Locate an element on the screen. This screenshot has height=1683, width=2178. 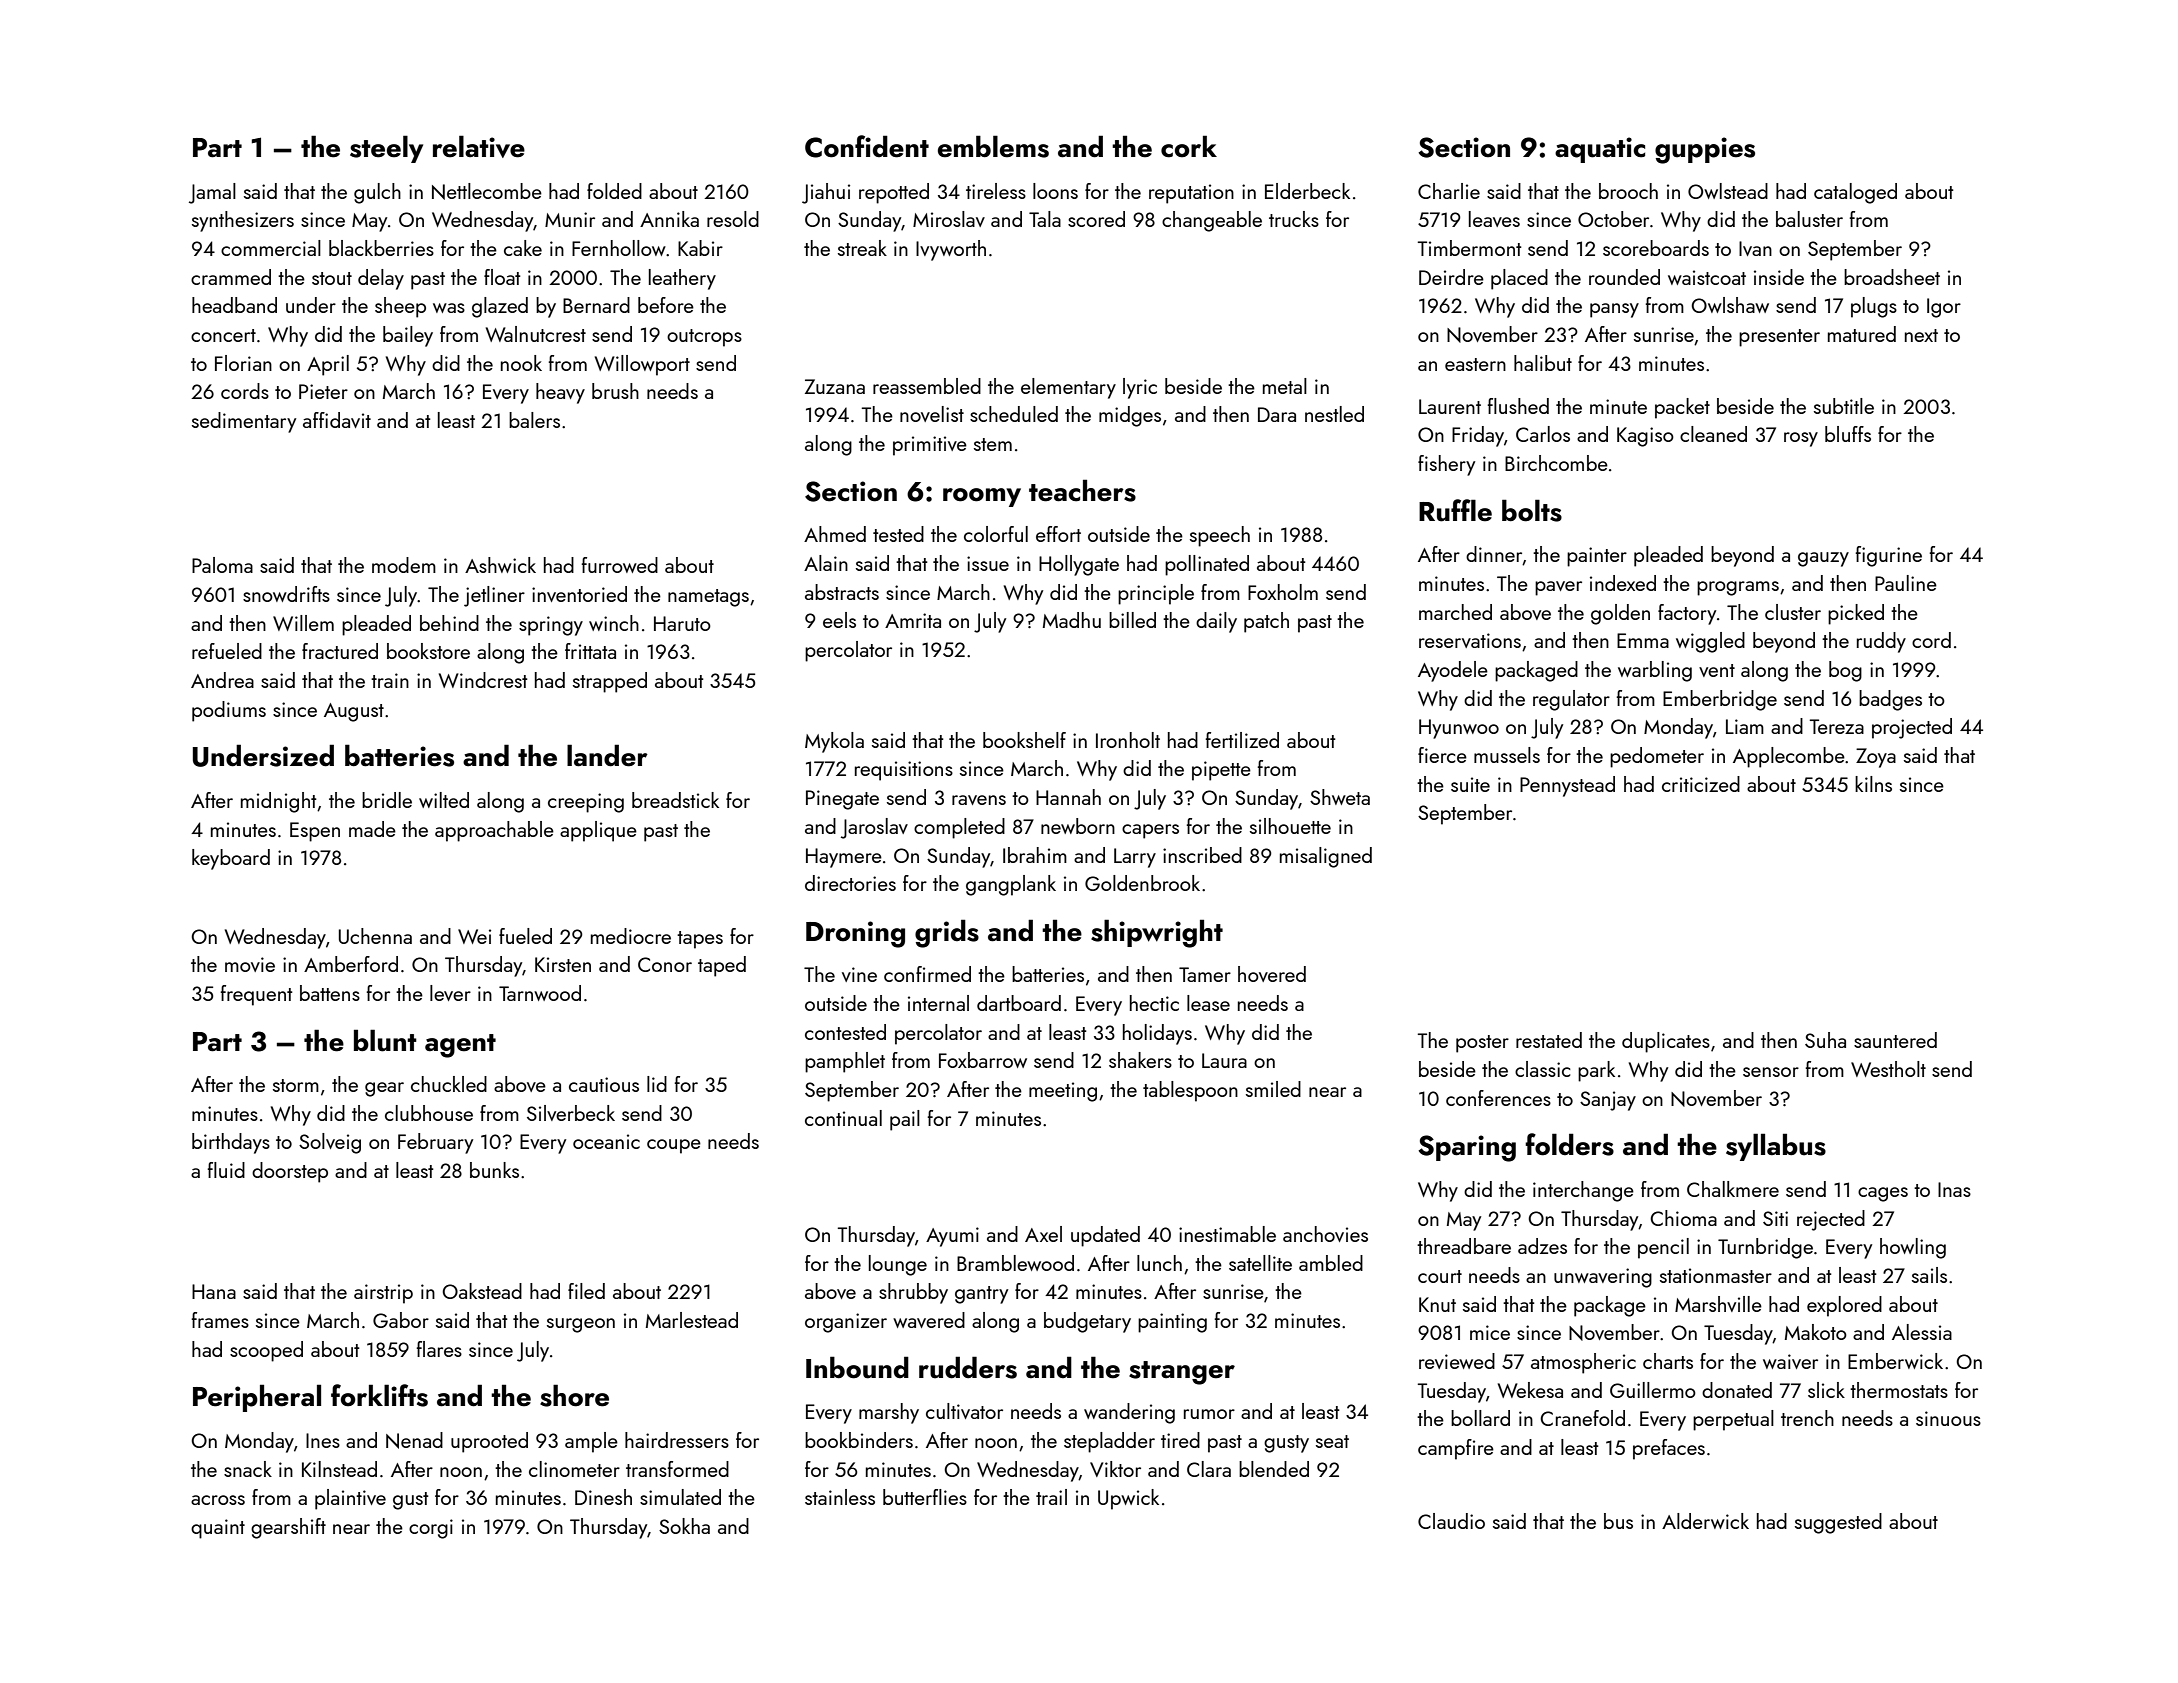
emblems is located at coordinates (993, 146).
